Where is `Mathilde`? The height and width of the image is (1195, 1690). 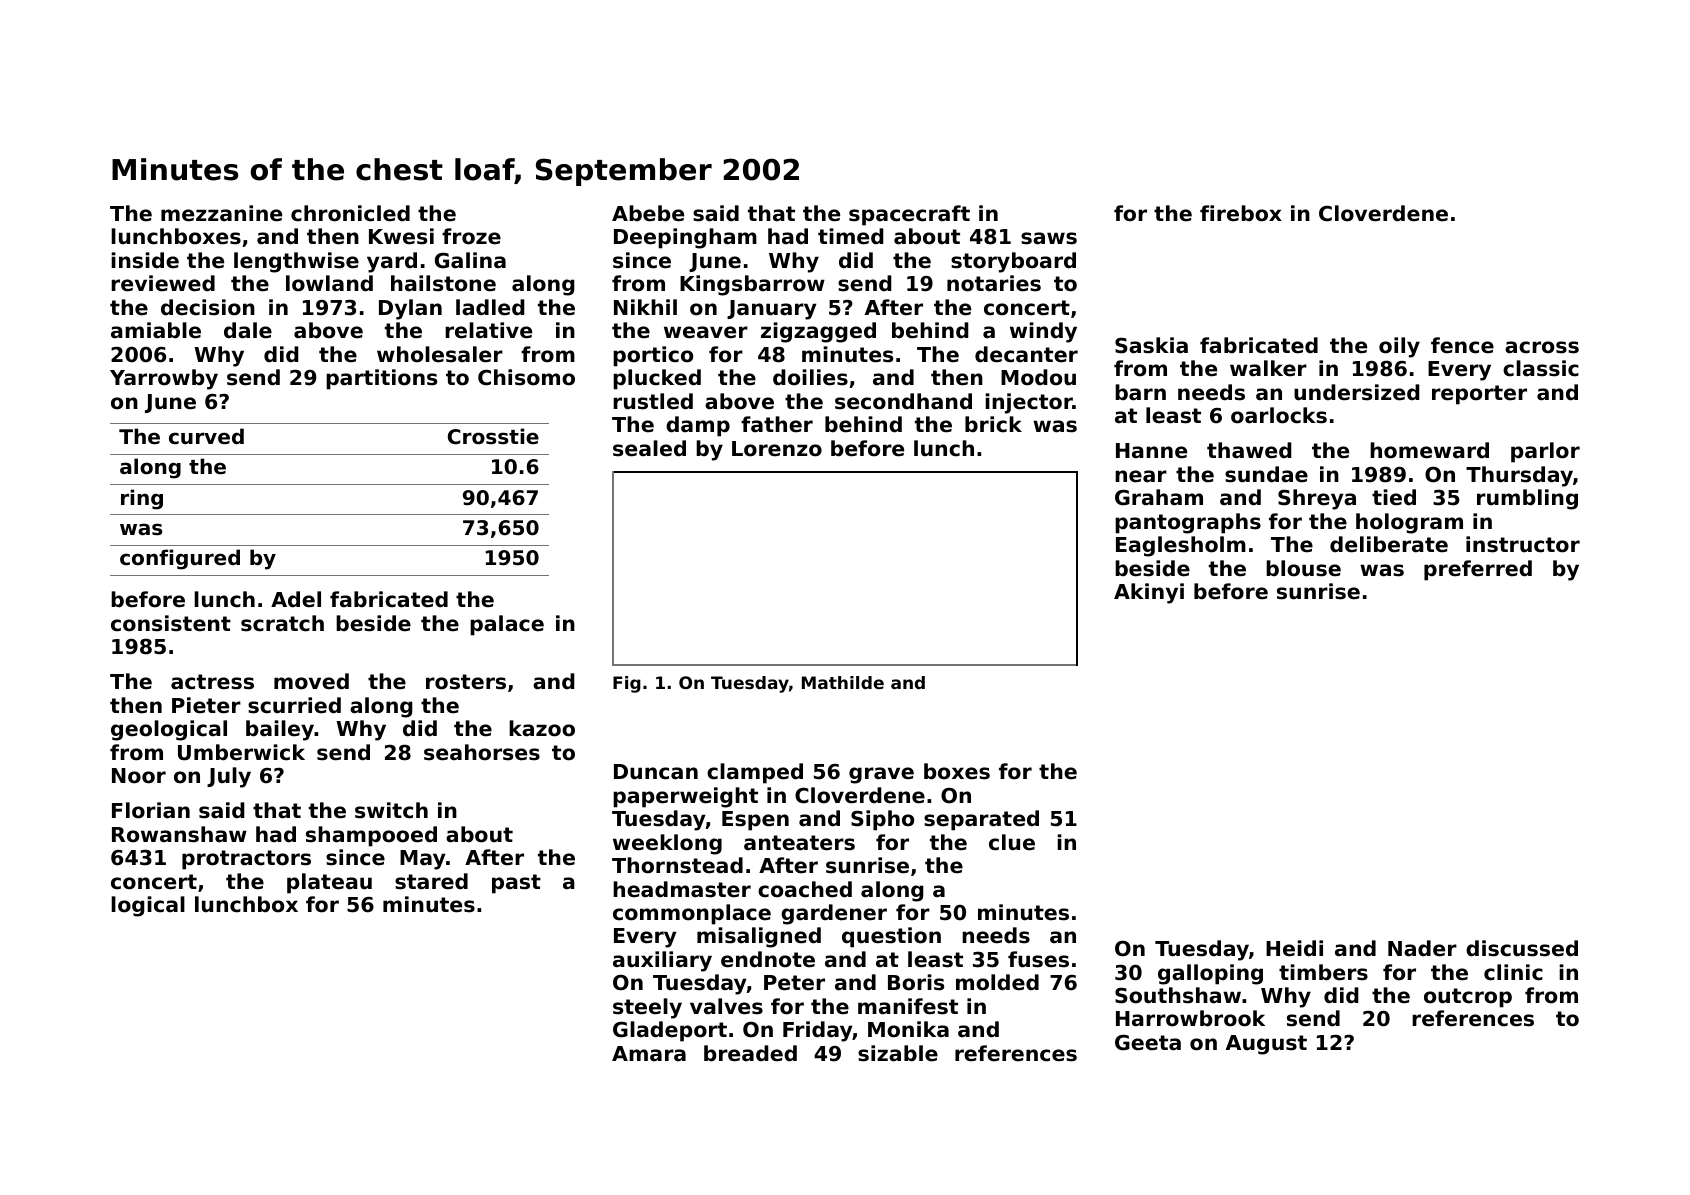 Mathilde is located at coordinates (843, 682).
